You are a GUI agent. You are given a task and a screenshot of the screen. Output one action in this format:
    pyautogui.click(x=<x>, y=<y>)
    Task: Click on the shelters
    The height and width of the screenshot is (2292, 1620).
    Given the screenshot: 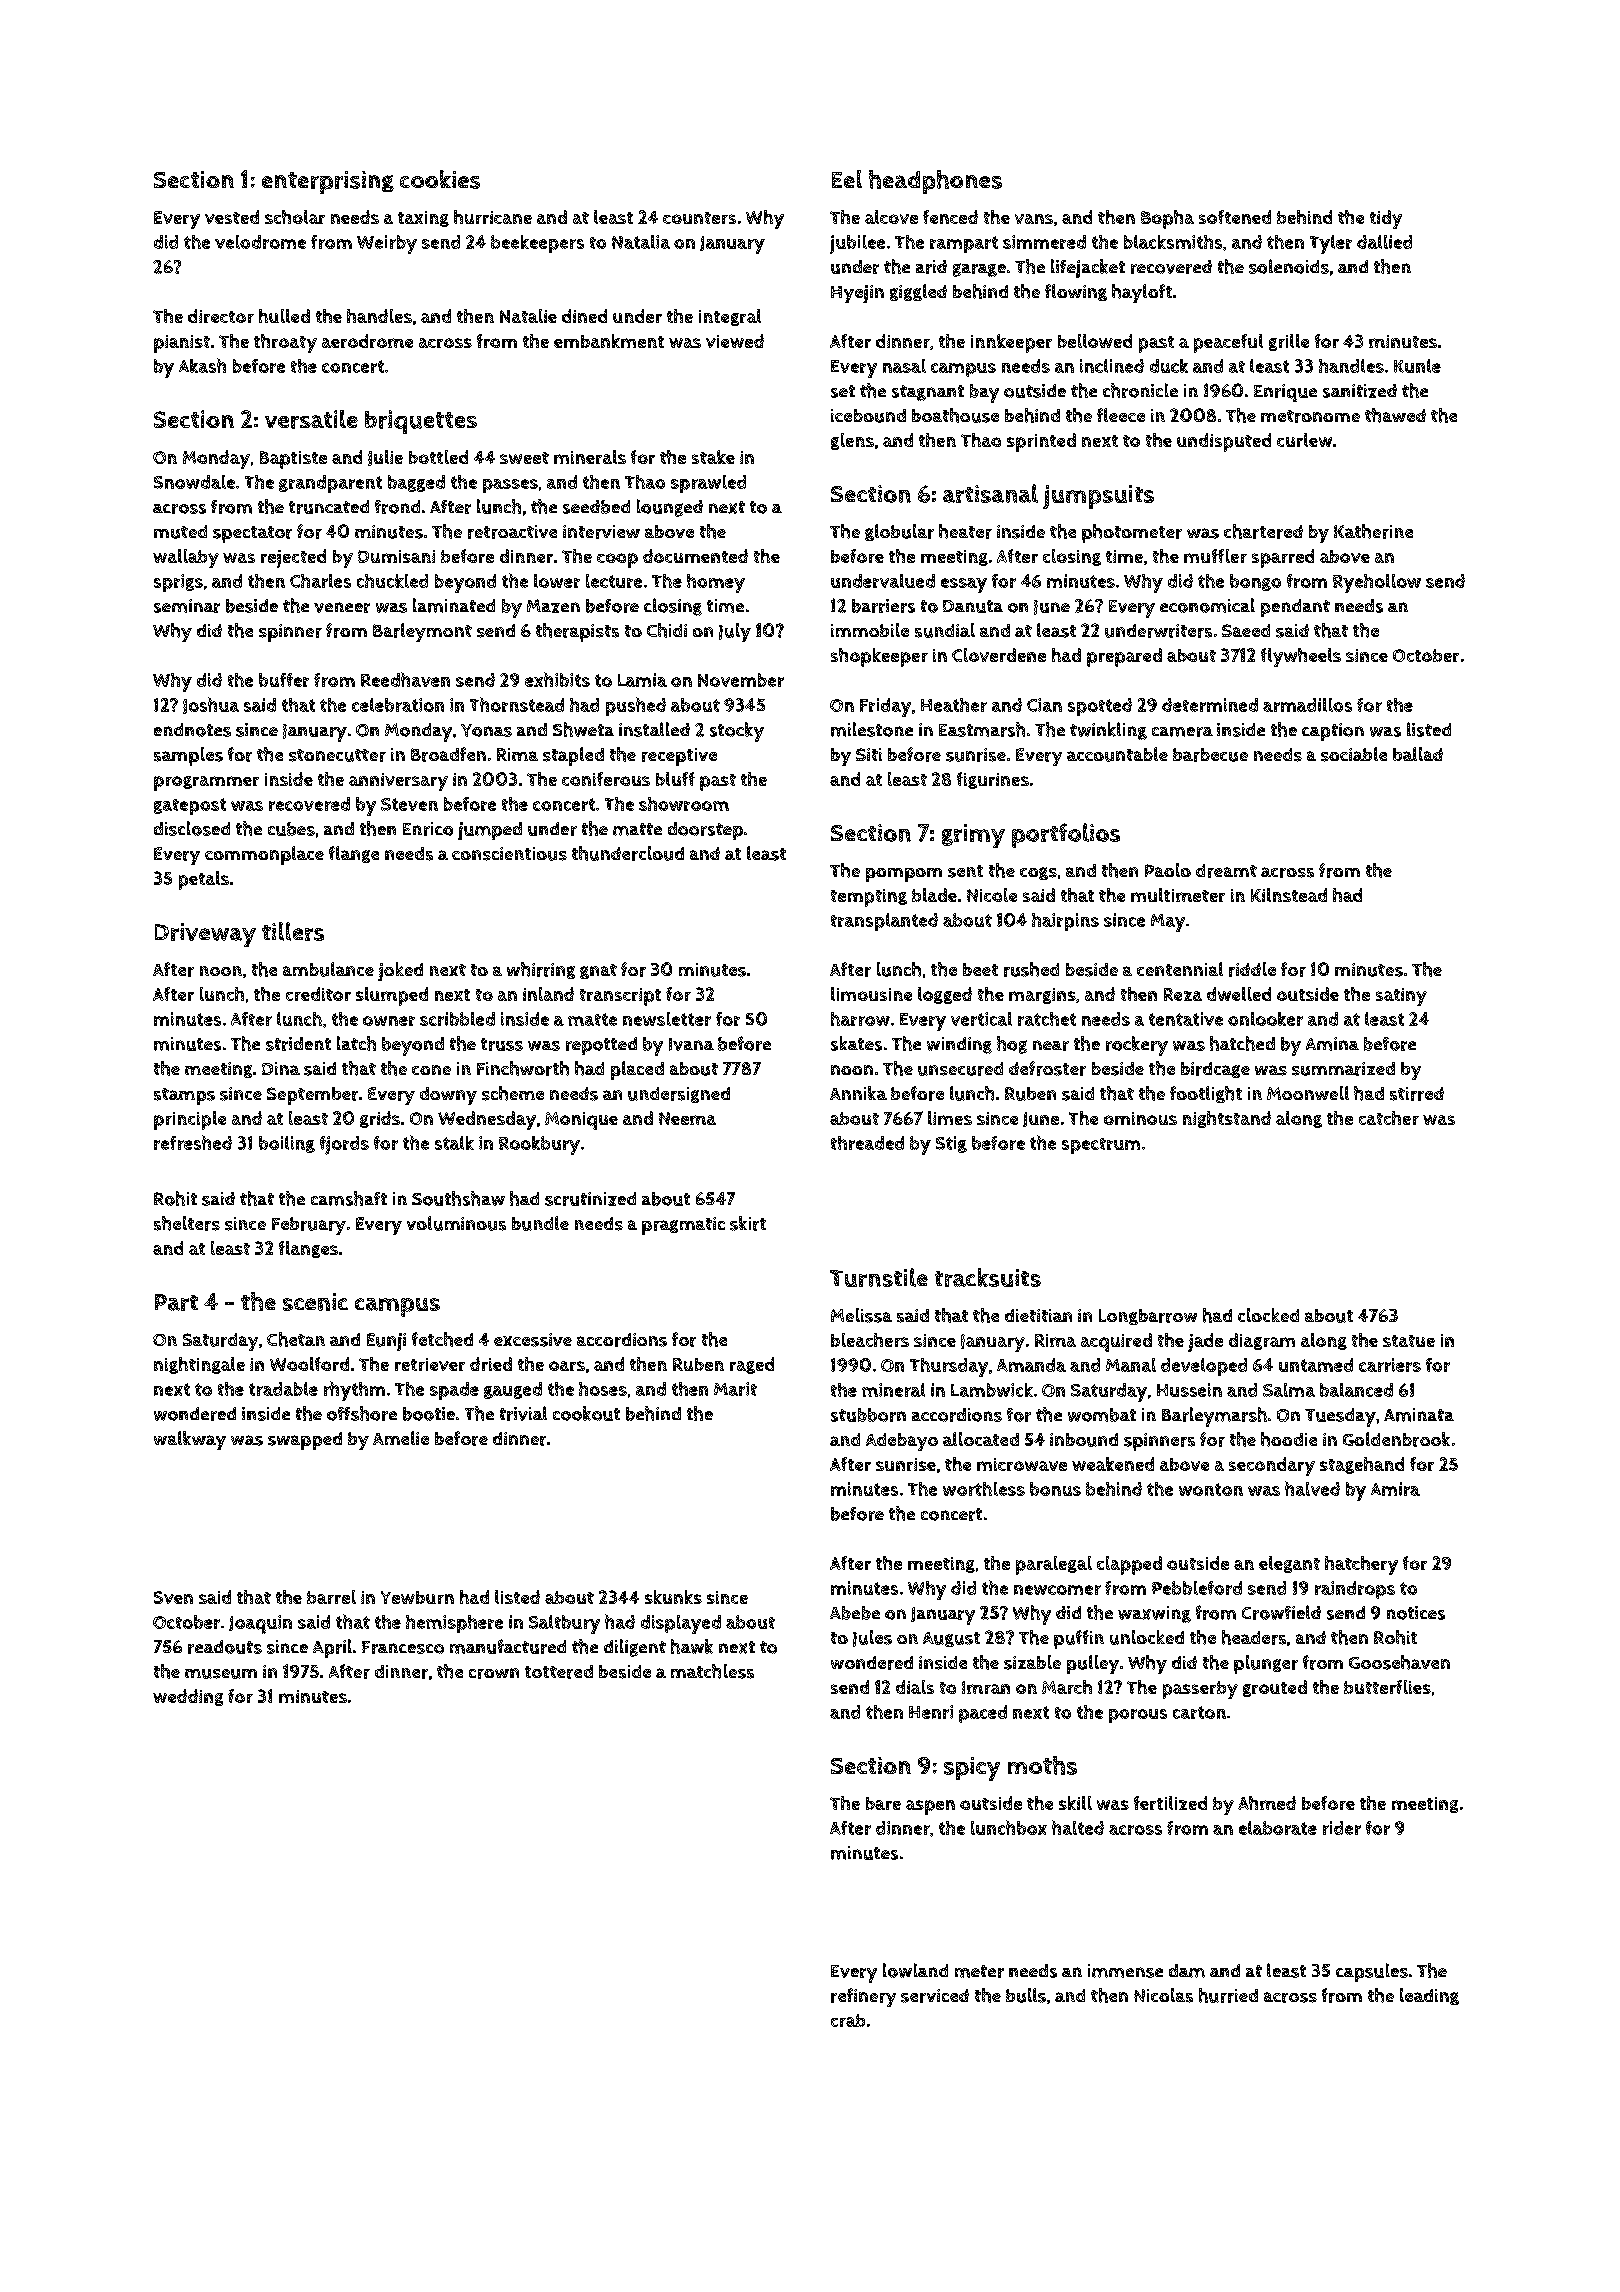 What is the action you would take?
    pyautogui.click(x=187, y=1223)
